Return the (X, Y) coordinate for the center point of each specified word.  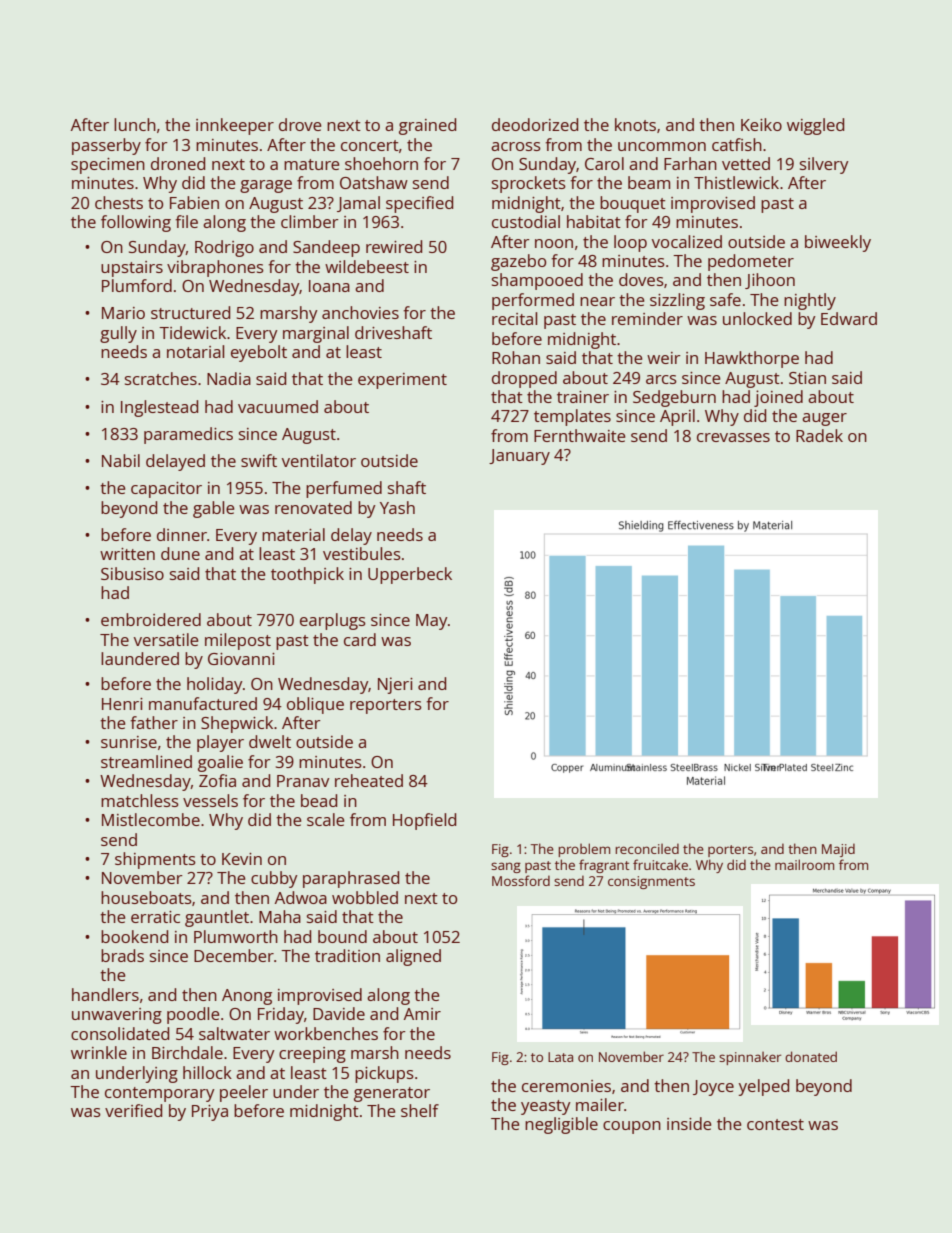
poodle (193, 1015)
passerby (106, 146)
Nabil (121, 460)
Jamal (358, 204)
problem (584, 850)
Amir (422, 1014)
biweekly (838, 243)
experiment (402, 381)
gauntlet (217, 918)
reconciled (647, 848)
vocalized (687, 241)
